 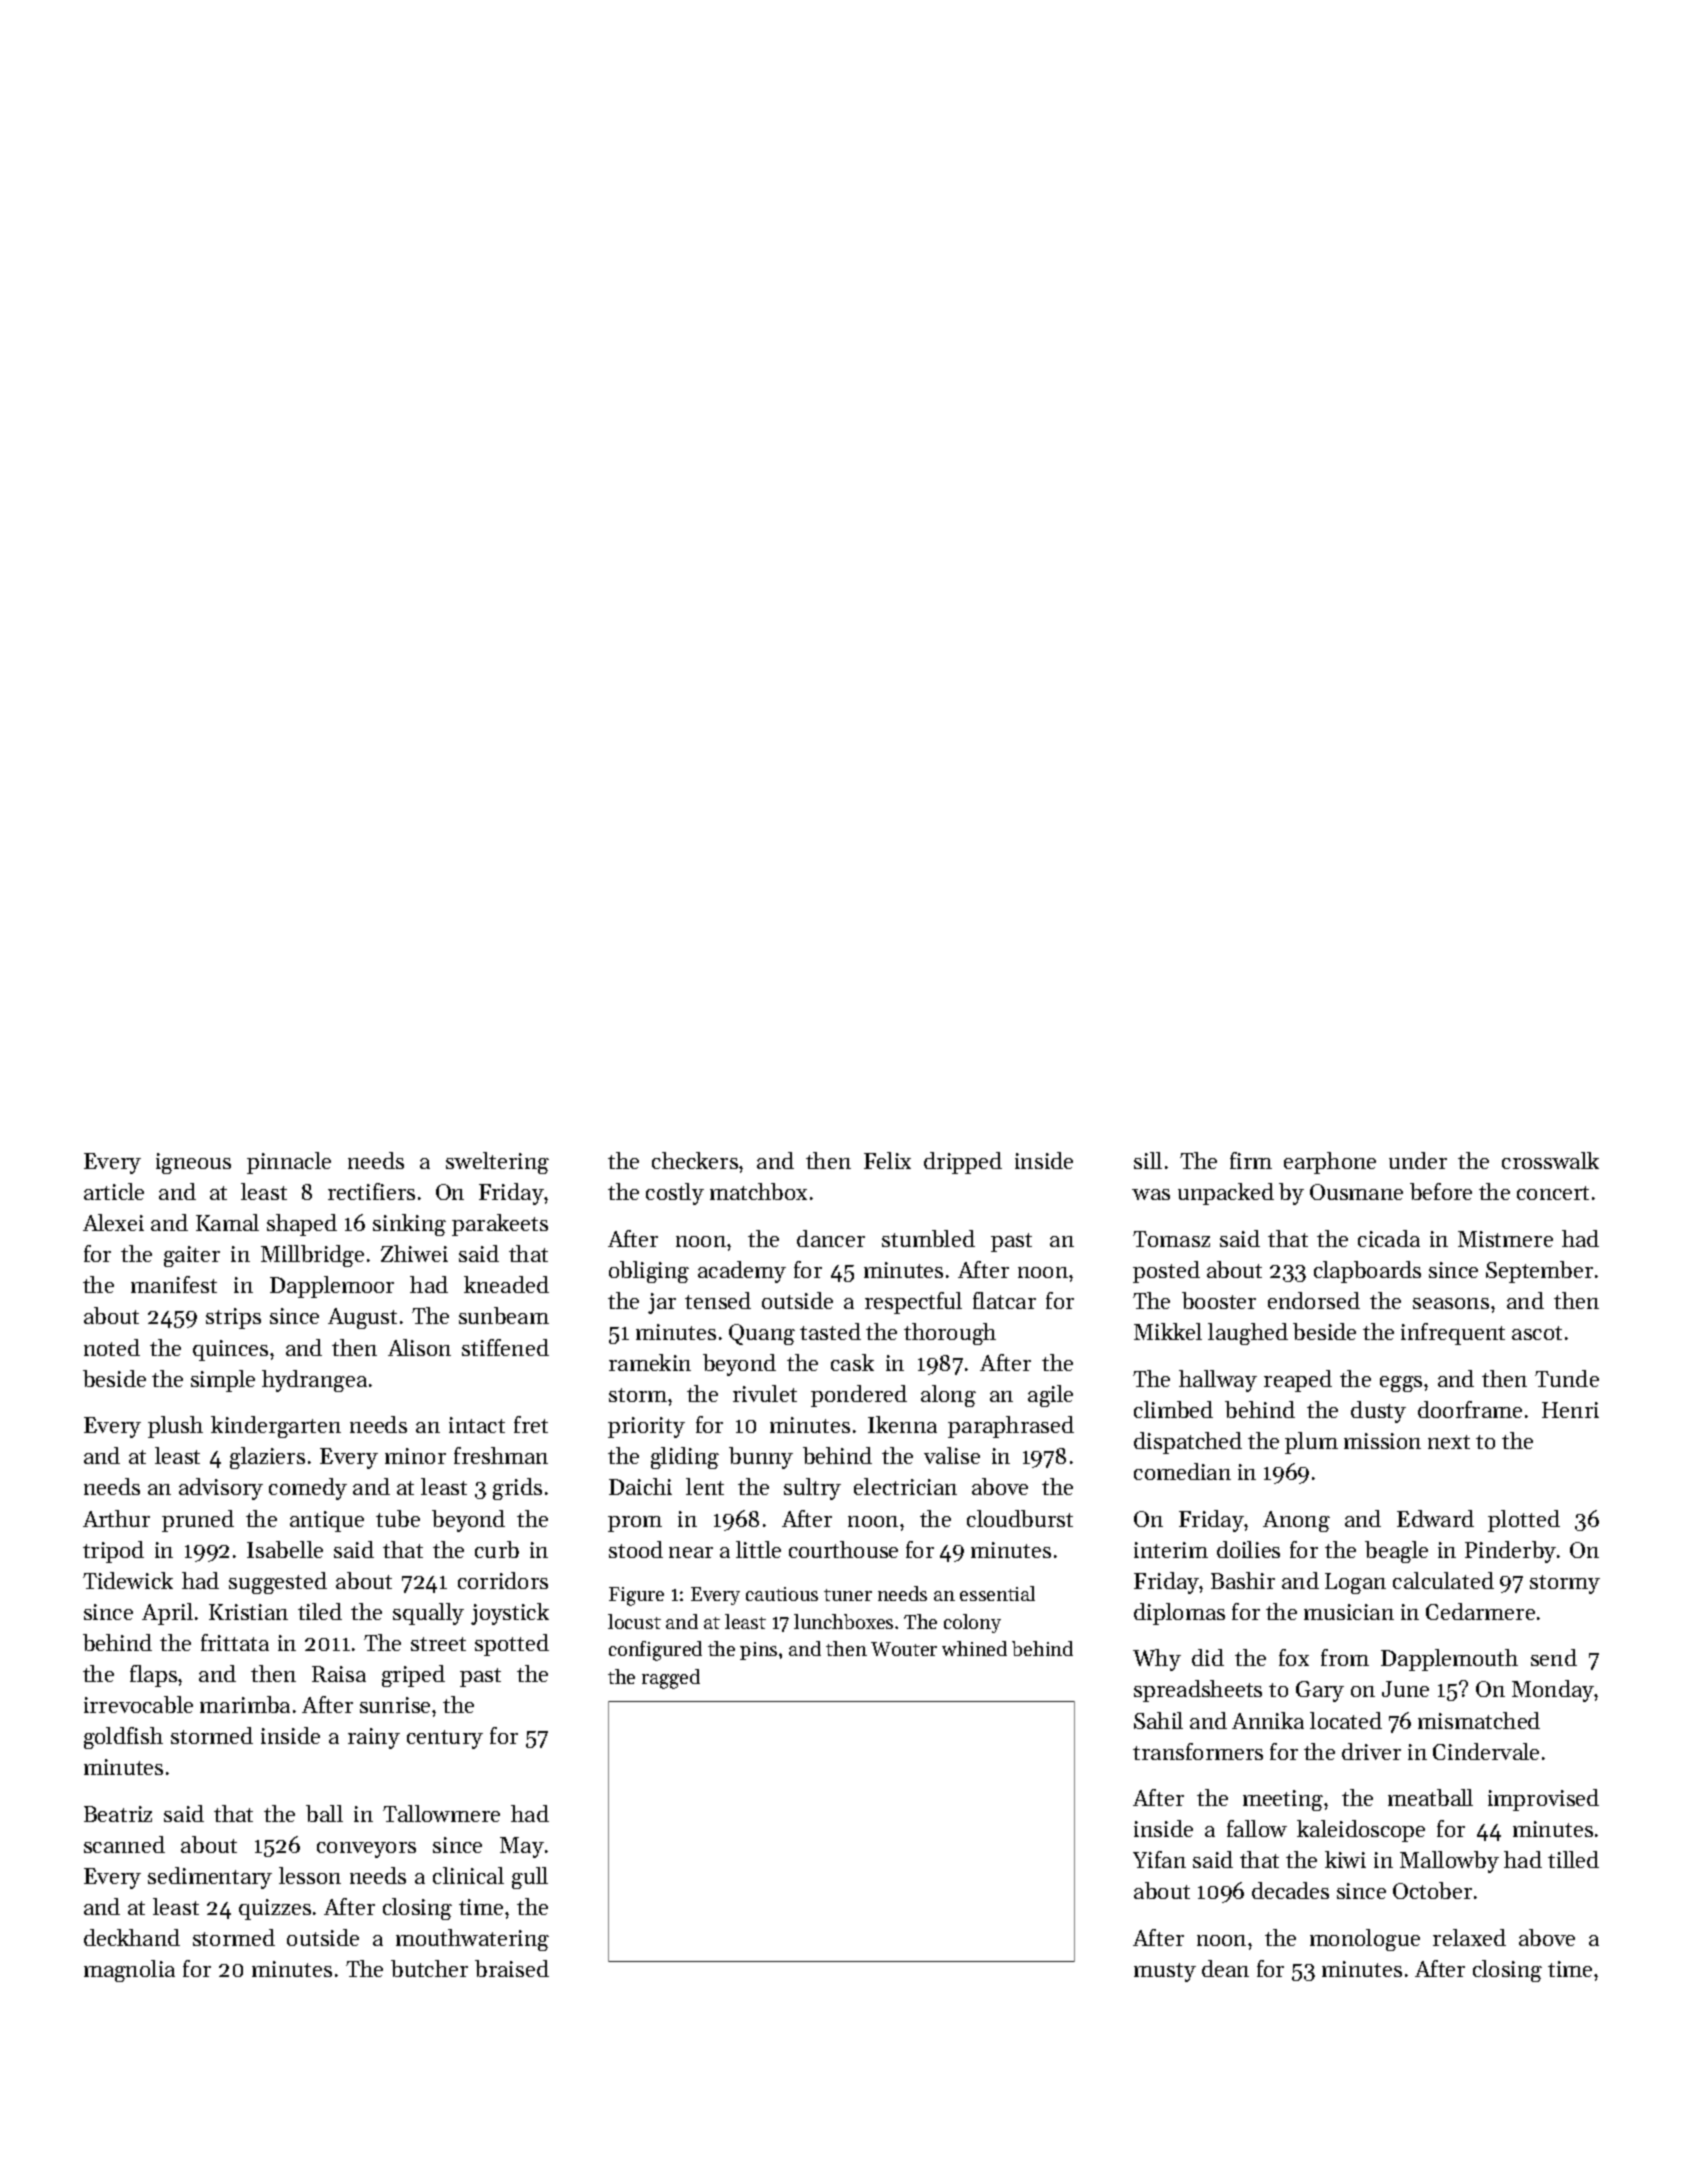 What do you see at coordinates (1330, 1163) in the screenshot?
I see `earphone` at bounding box center [1330, 1163].
